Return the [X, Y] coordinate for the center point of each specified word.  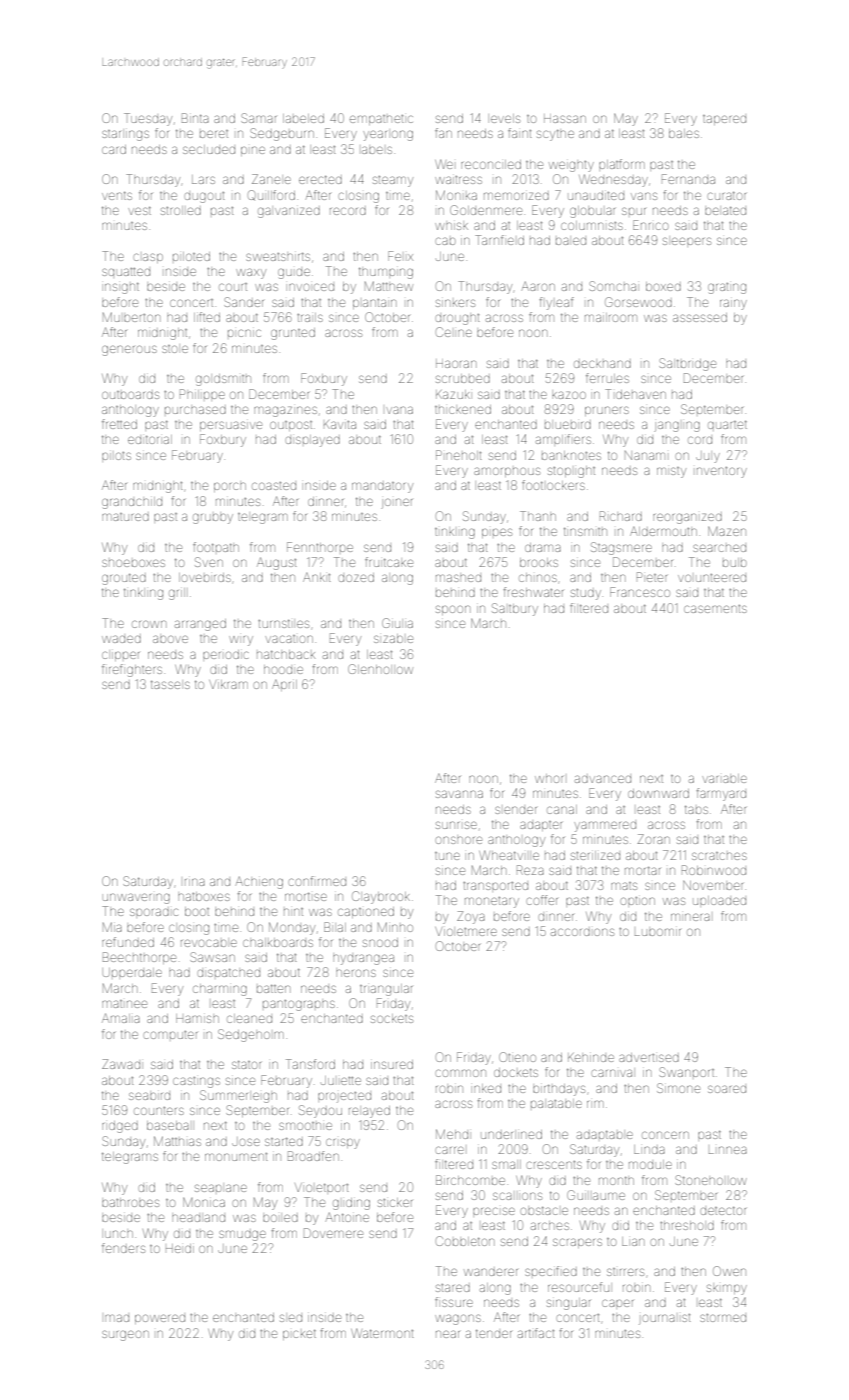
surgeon [125, 1335]
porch [230, 487]
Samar [258, 118]
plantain [375, 304]
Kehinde [591, 1057]
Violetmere [466, 931]
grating [727, 288]
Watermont [382, 1333]
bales [684, 133]
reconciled [491, 164]
